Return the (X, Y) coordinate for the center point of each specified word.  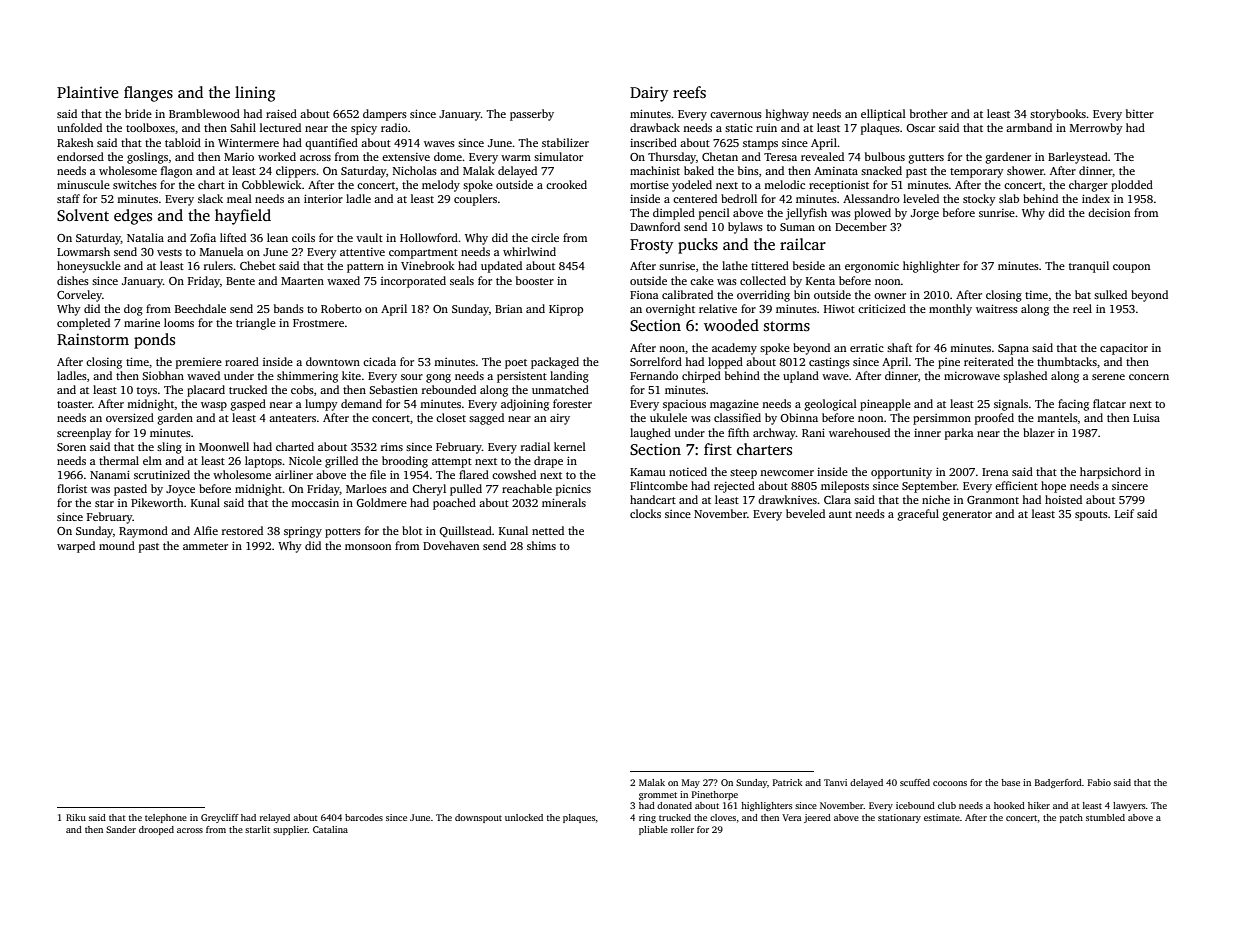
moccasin (315, 503)
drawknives (787, 499)
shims (541, 545)
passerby (532, 115)
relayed (275, 818)
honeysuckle (89, 267)
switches (135, 184)
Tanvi (835, 782)
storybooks (1058, 115)
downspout (478, 818)
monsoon (368, 547)
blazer (1039, 432)
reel (1082, 308)
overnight (670, 310)
